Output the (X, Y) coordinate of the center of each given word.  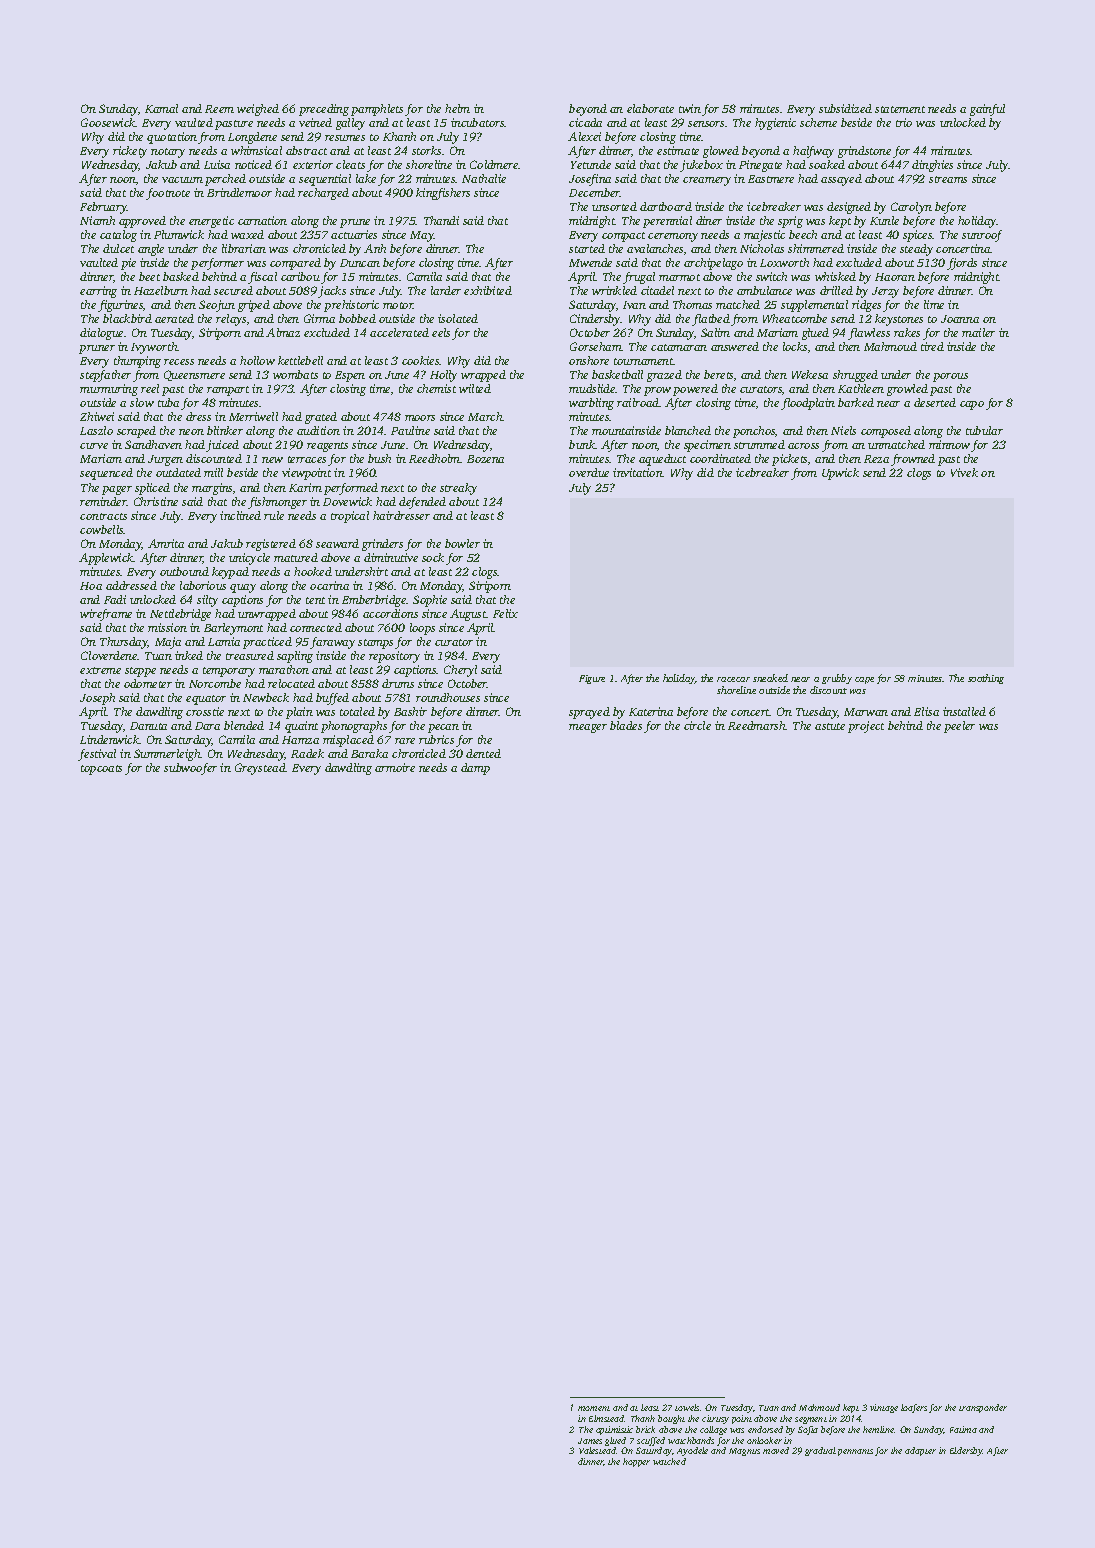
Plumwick (179, 234)
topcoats (101, 770)
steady (916, 250)
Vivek (964, 472)
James (590, 1441)
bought (671, 1419)
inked (189, 655)
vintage (884, 1408)
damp (475, 769)
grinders (382, 545)
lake (366, 178)
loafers (914, 1408)
